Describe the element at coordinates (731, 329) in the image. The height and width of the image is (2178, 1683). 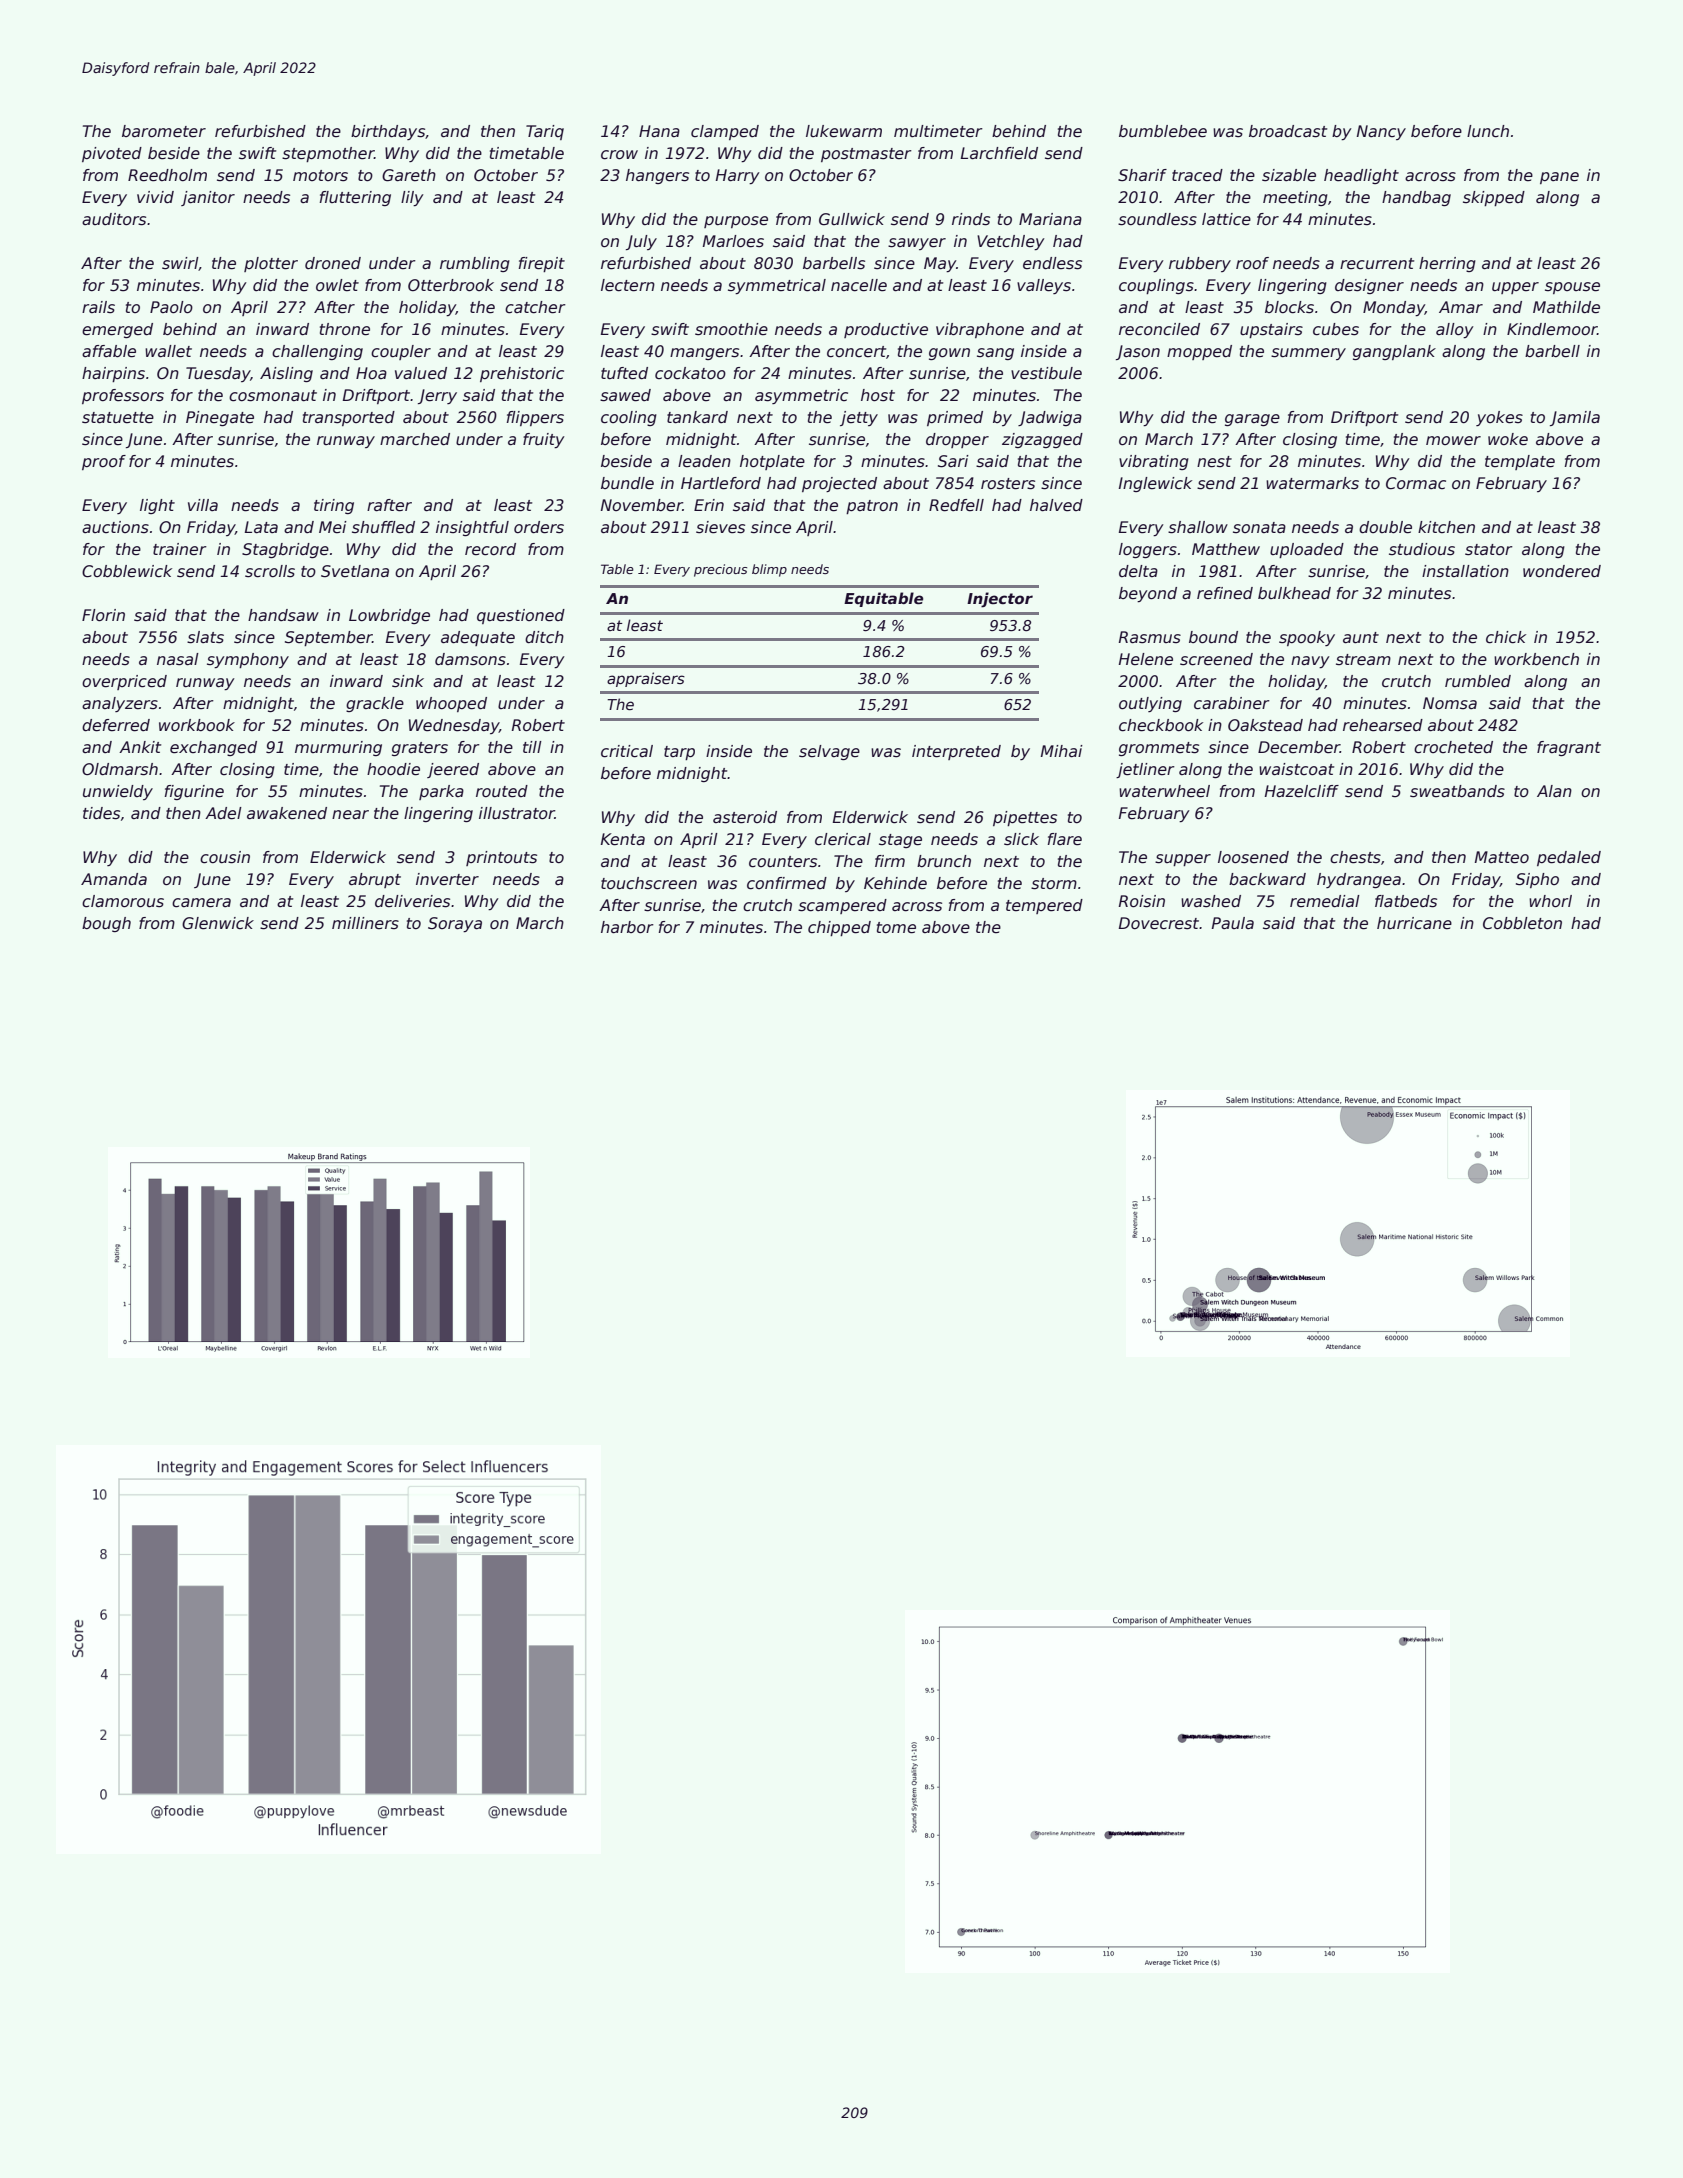
I see `smoothie` at that location.
